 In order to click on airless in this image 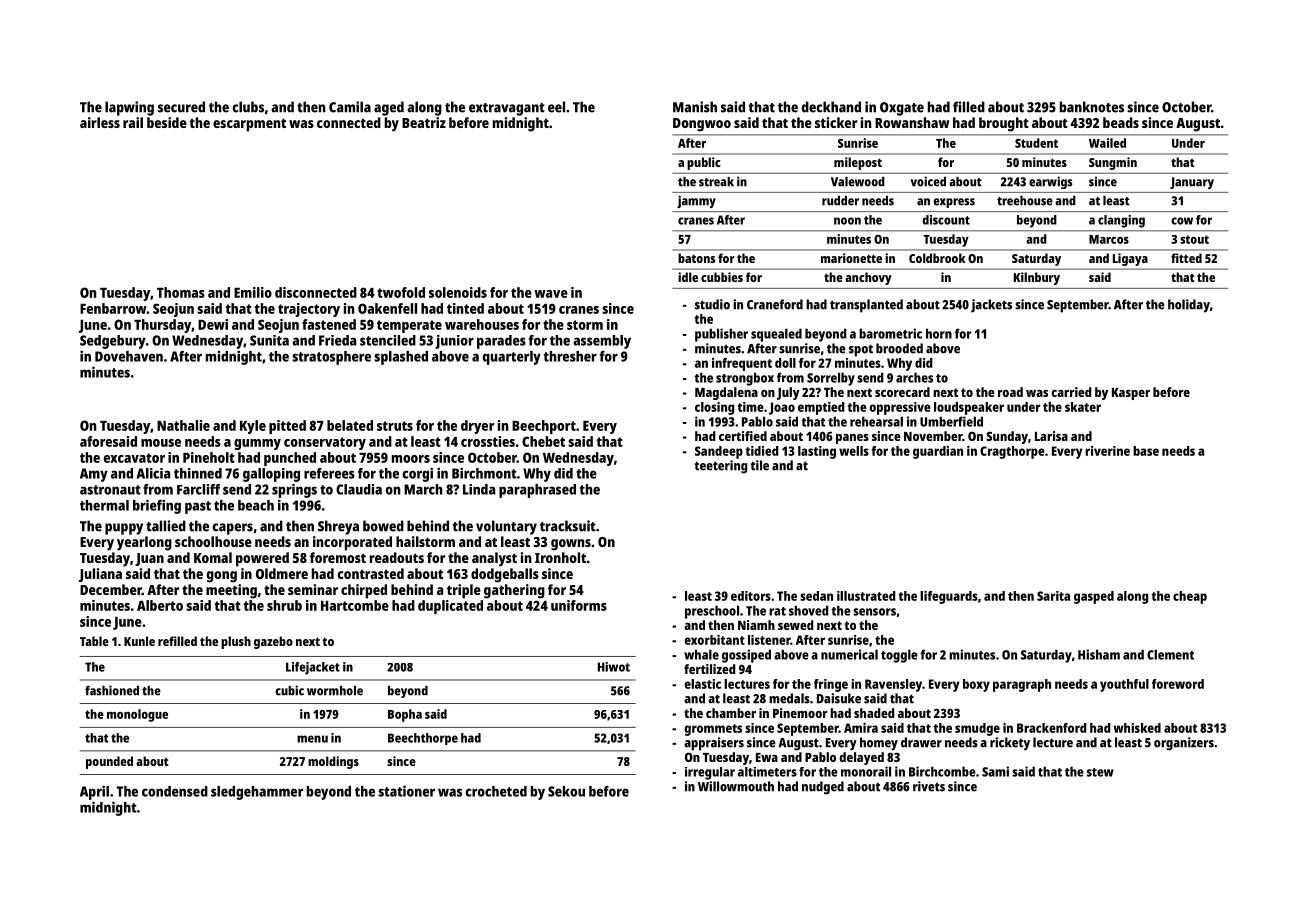, I will do `click(100, 122)`.
